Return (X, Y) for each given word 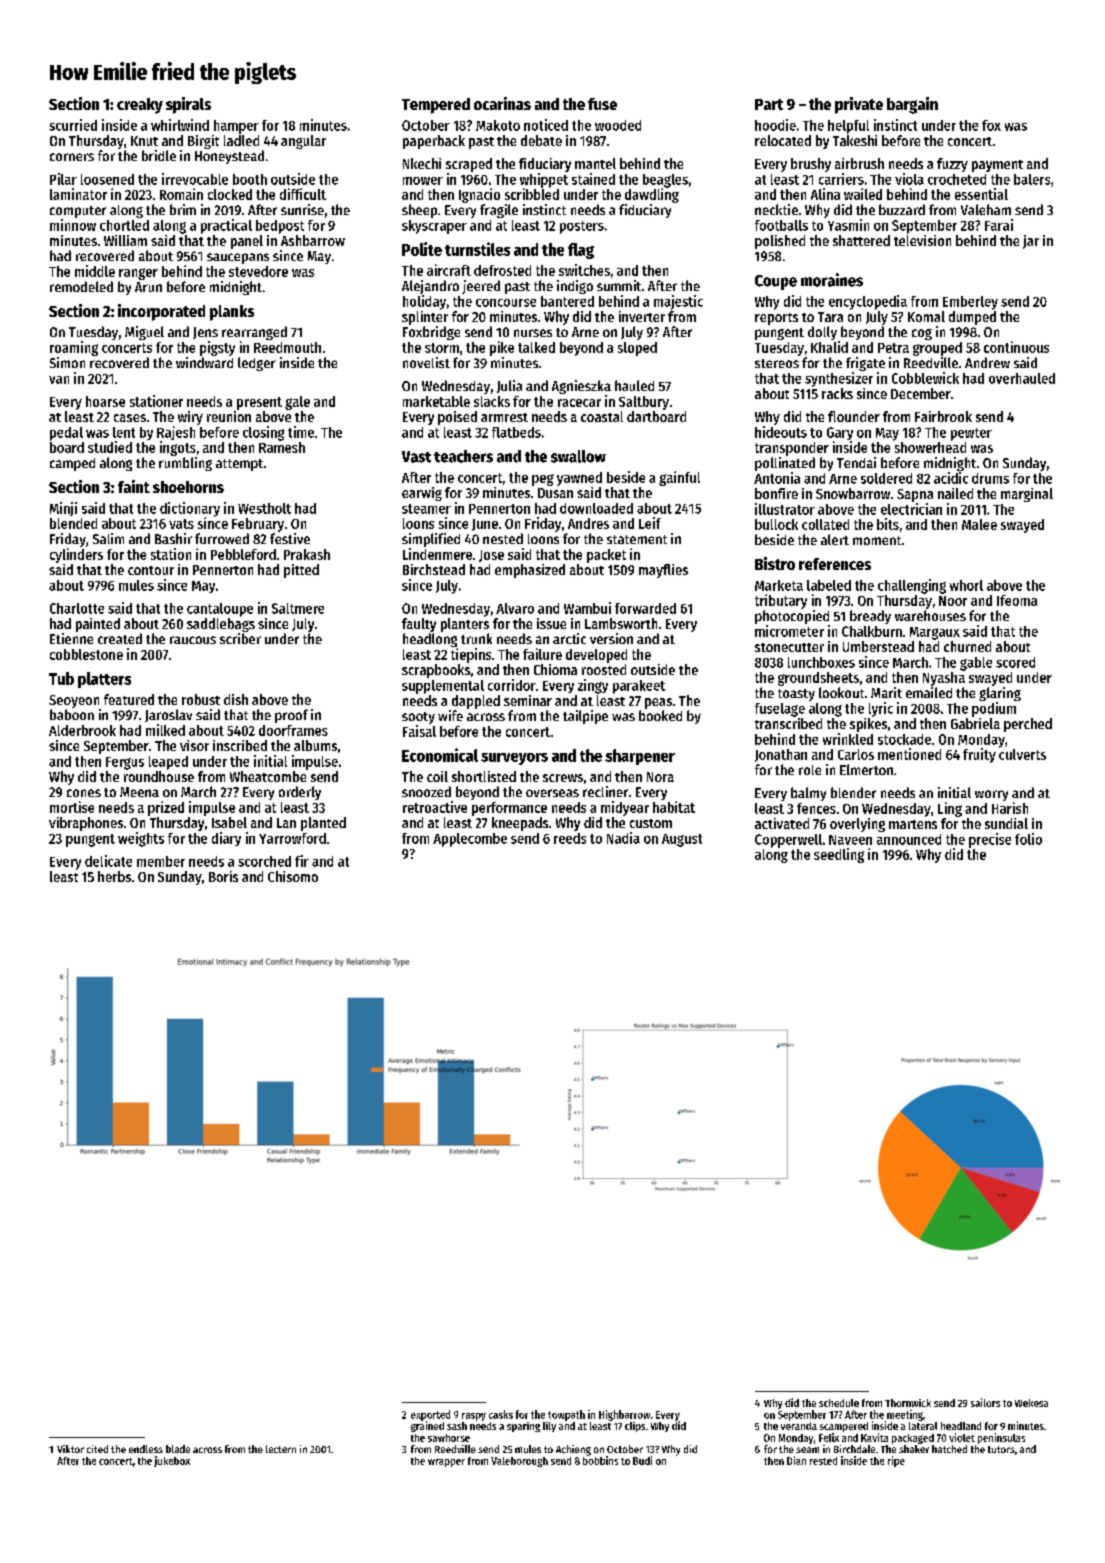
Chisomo (293, 876)
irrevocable (195, 179)
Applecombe (470, 840)
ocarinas (502, 103)
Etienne (71, 638)
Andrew (987, 362)
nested (503, 538)
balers (1032, 179)
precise (990, 840)
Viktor (70, 1449)
